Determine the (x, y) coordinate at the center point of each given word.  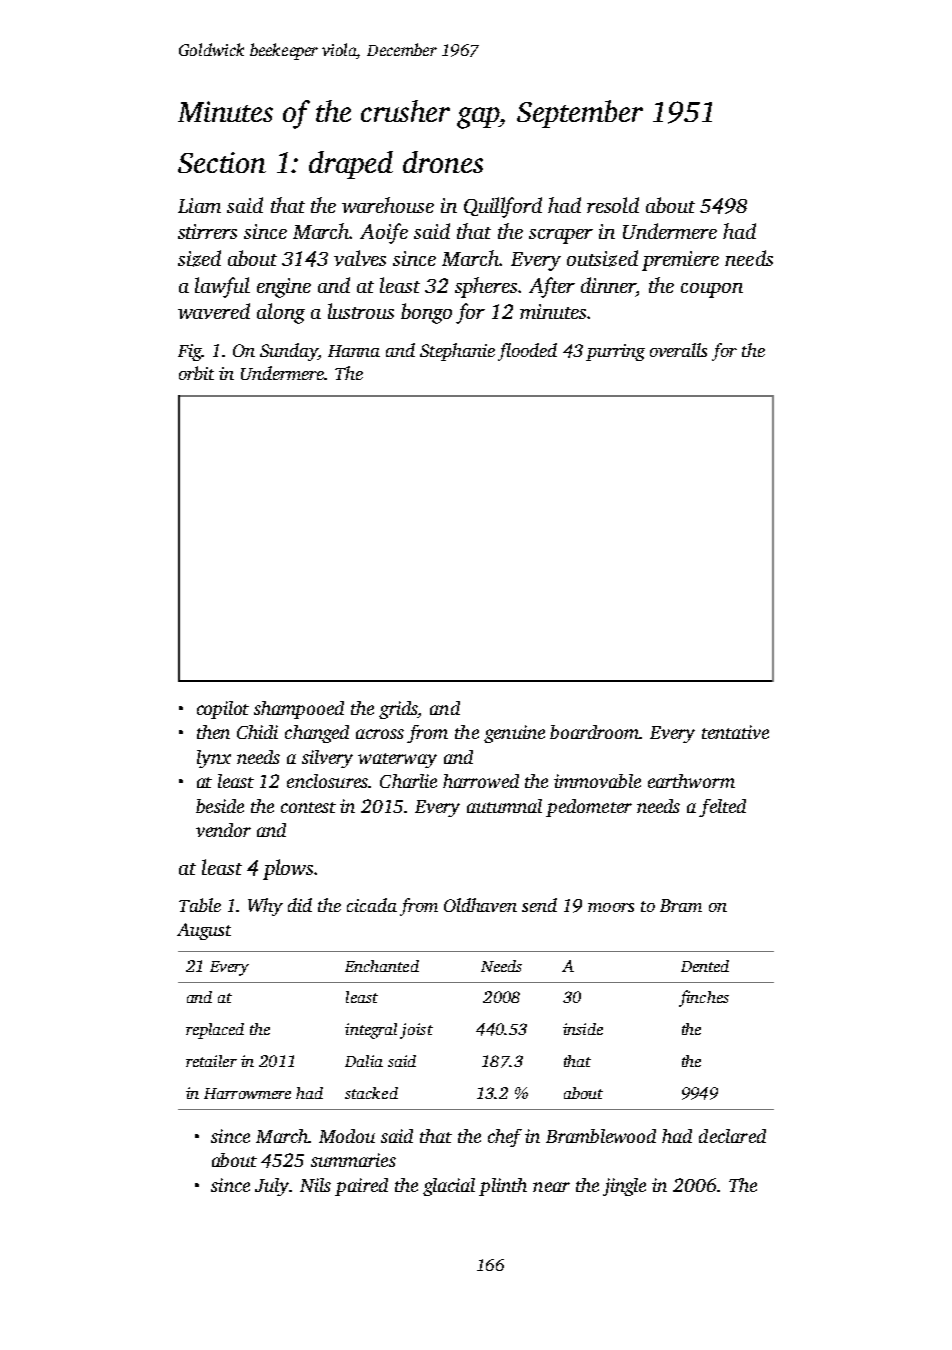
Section (222, 162)
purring (615, 352)
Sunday (289, 352)
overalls (678, 350)
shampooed (299, 710)
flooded (527, 352)
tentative (735, 732)
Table (200, 905)
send (539, 905)
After (552, 287)
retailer (211, 1061)
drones (443, 162)
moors (611, 907)
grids (398, 710)
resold (613, 205)
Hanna (354, 351)
